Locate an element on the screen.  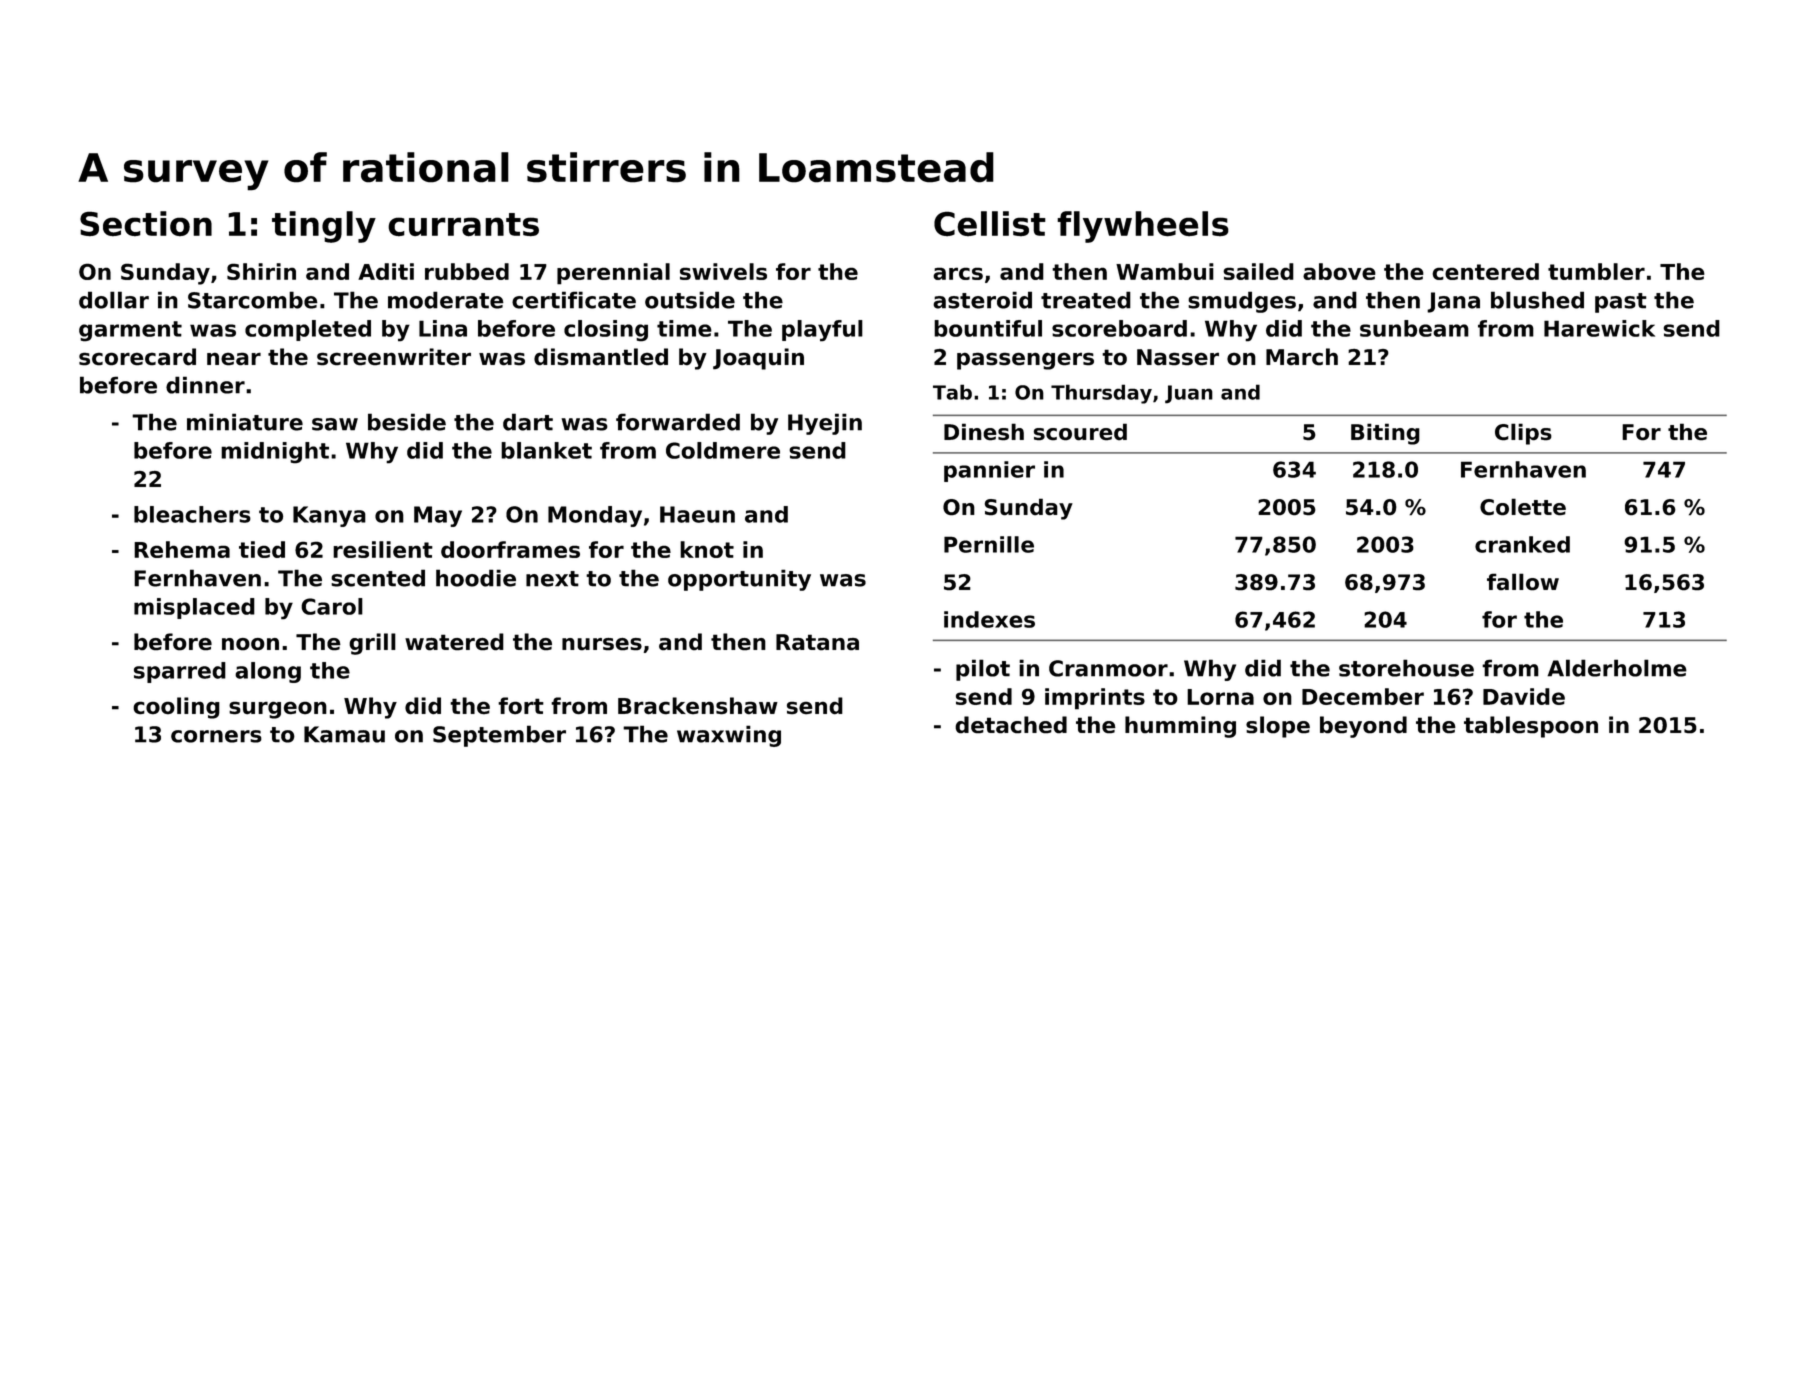
smudges is located at coordinates (1242, 302).
